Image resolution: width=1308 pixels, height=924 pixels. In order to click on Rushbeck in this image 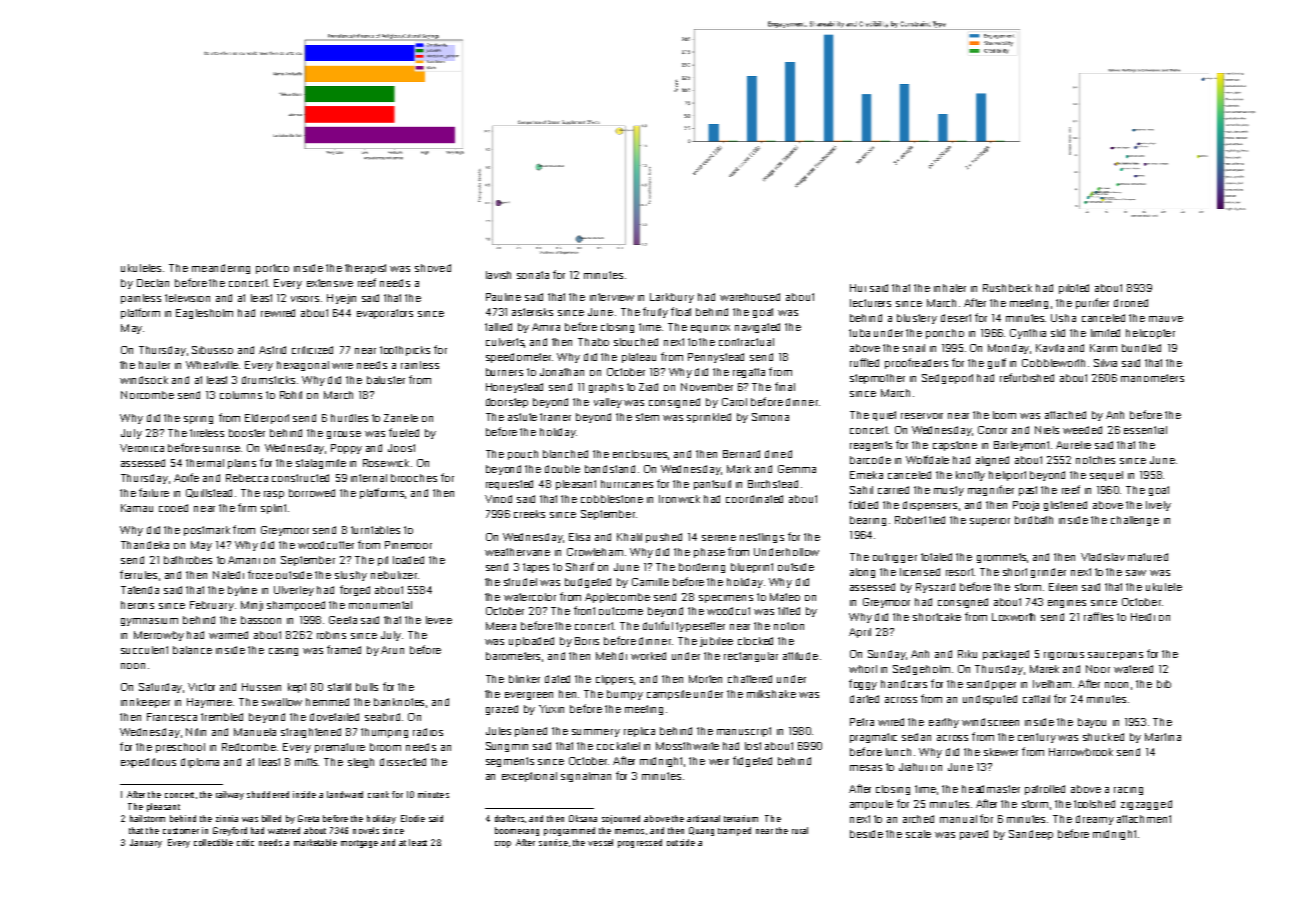, I will do `click(1007, 288)`.
